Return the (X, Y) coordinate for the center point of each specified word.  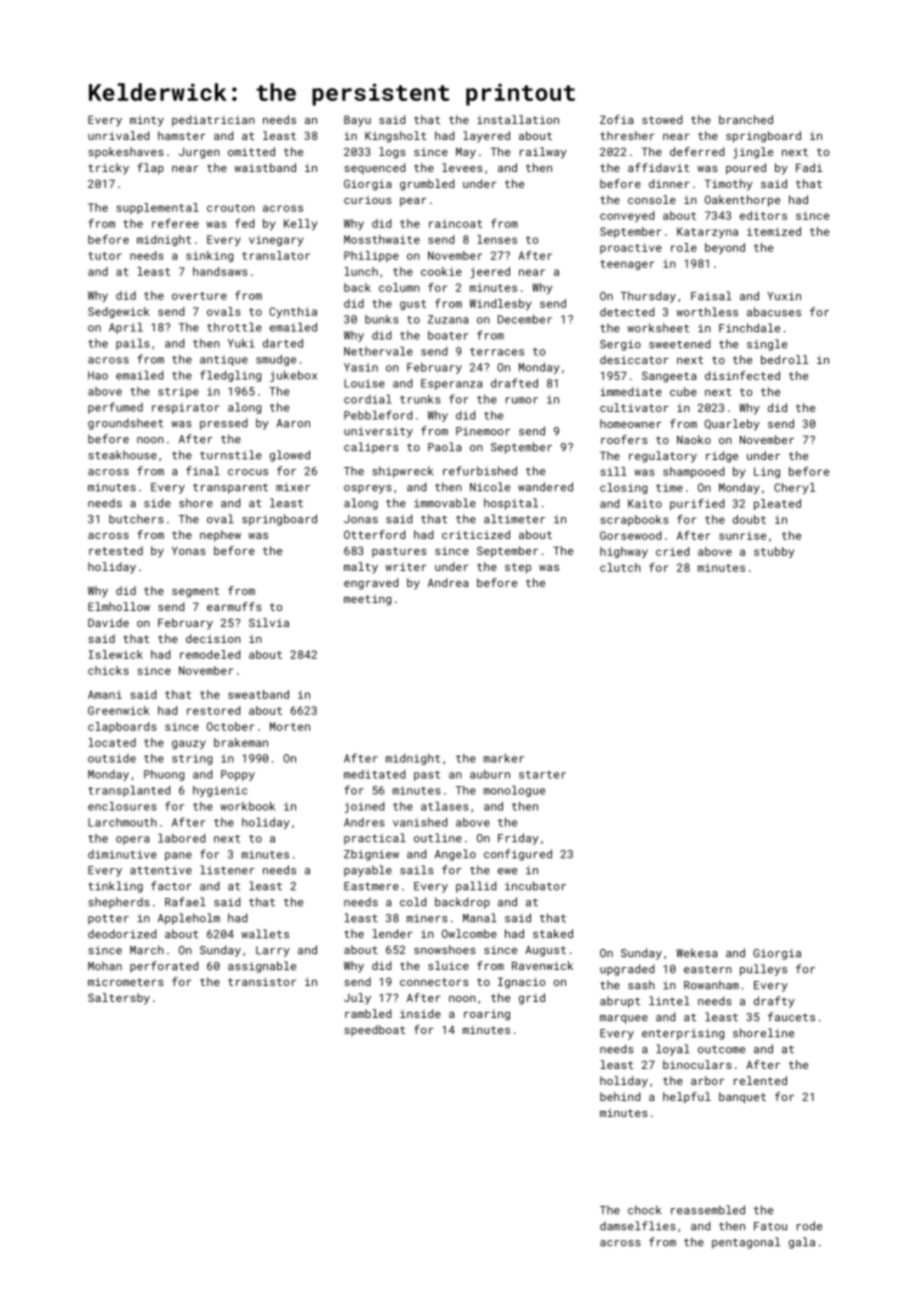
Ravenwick (542, 965)
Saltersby (119, 999)
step (518, 568)
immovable (445, 503)
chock (644, 1210)
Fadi (809, 167)
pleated (777, 504)
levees (462, 167)
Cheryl (794, 488)
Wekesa (696, 953)
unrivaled (118, 135)
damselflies (638, 1226)
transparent (230, 488)
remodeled (210, 654)
